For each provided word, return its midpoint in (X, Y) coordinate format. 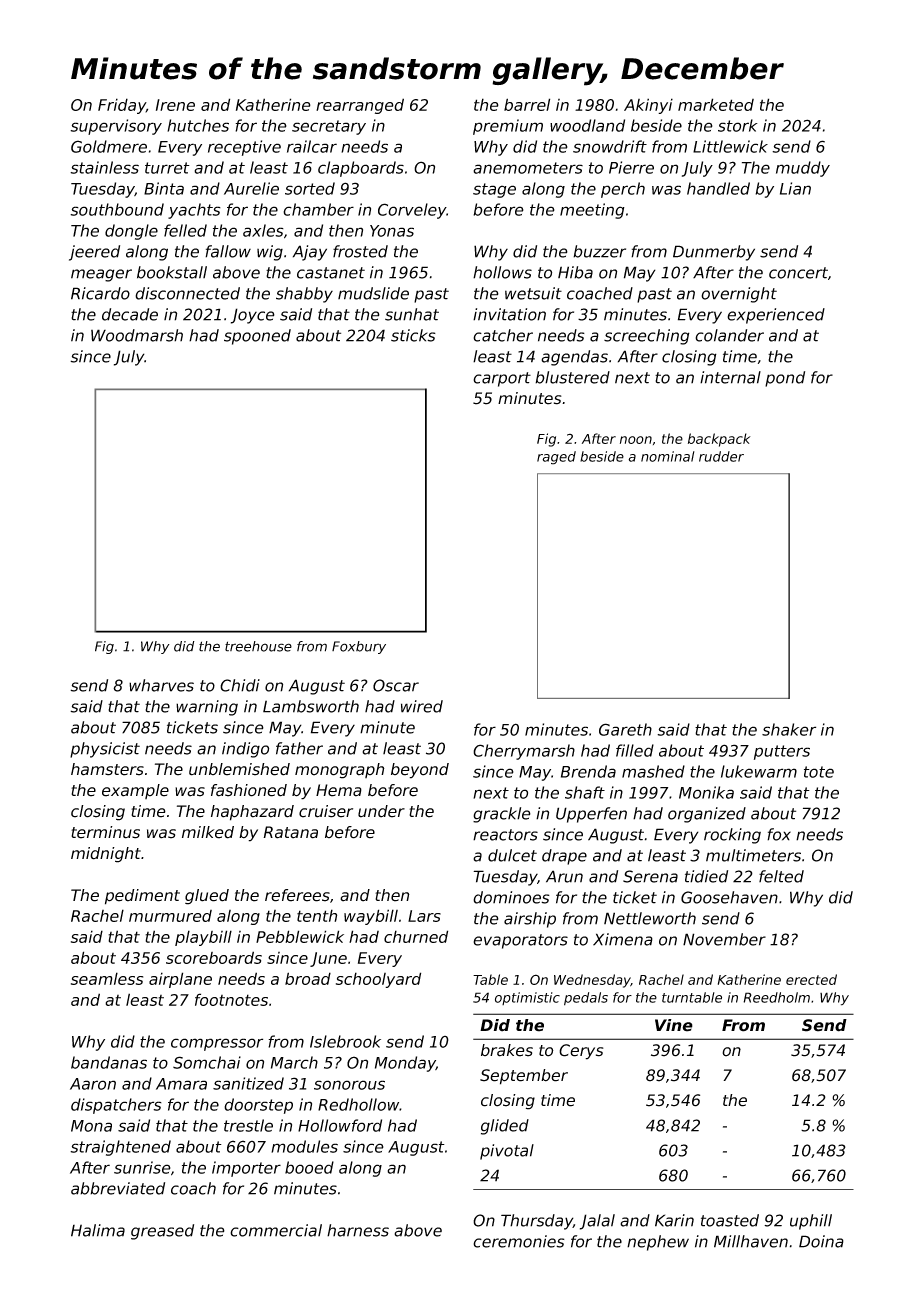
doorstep (258, 1106)
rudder (721, 456)
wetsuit (533, 293)
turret (167, 168)
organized (707, 815)
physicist (105, 750)
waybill (371, 917)
